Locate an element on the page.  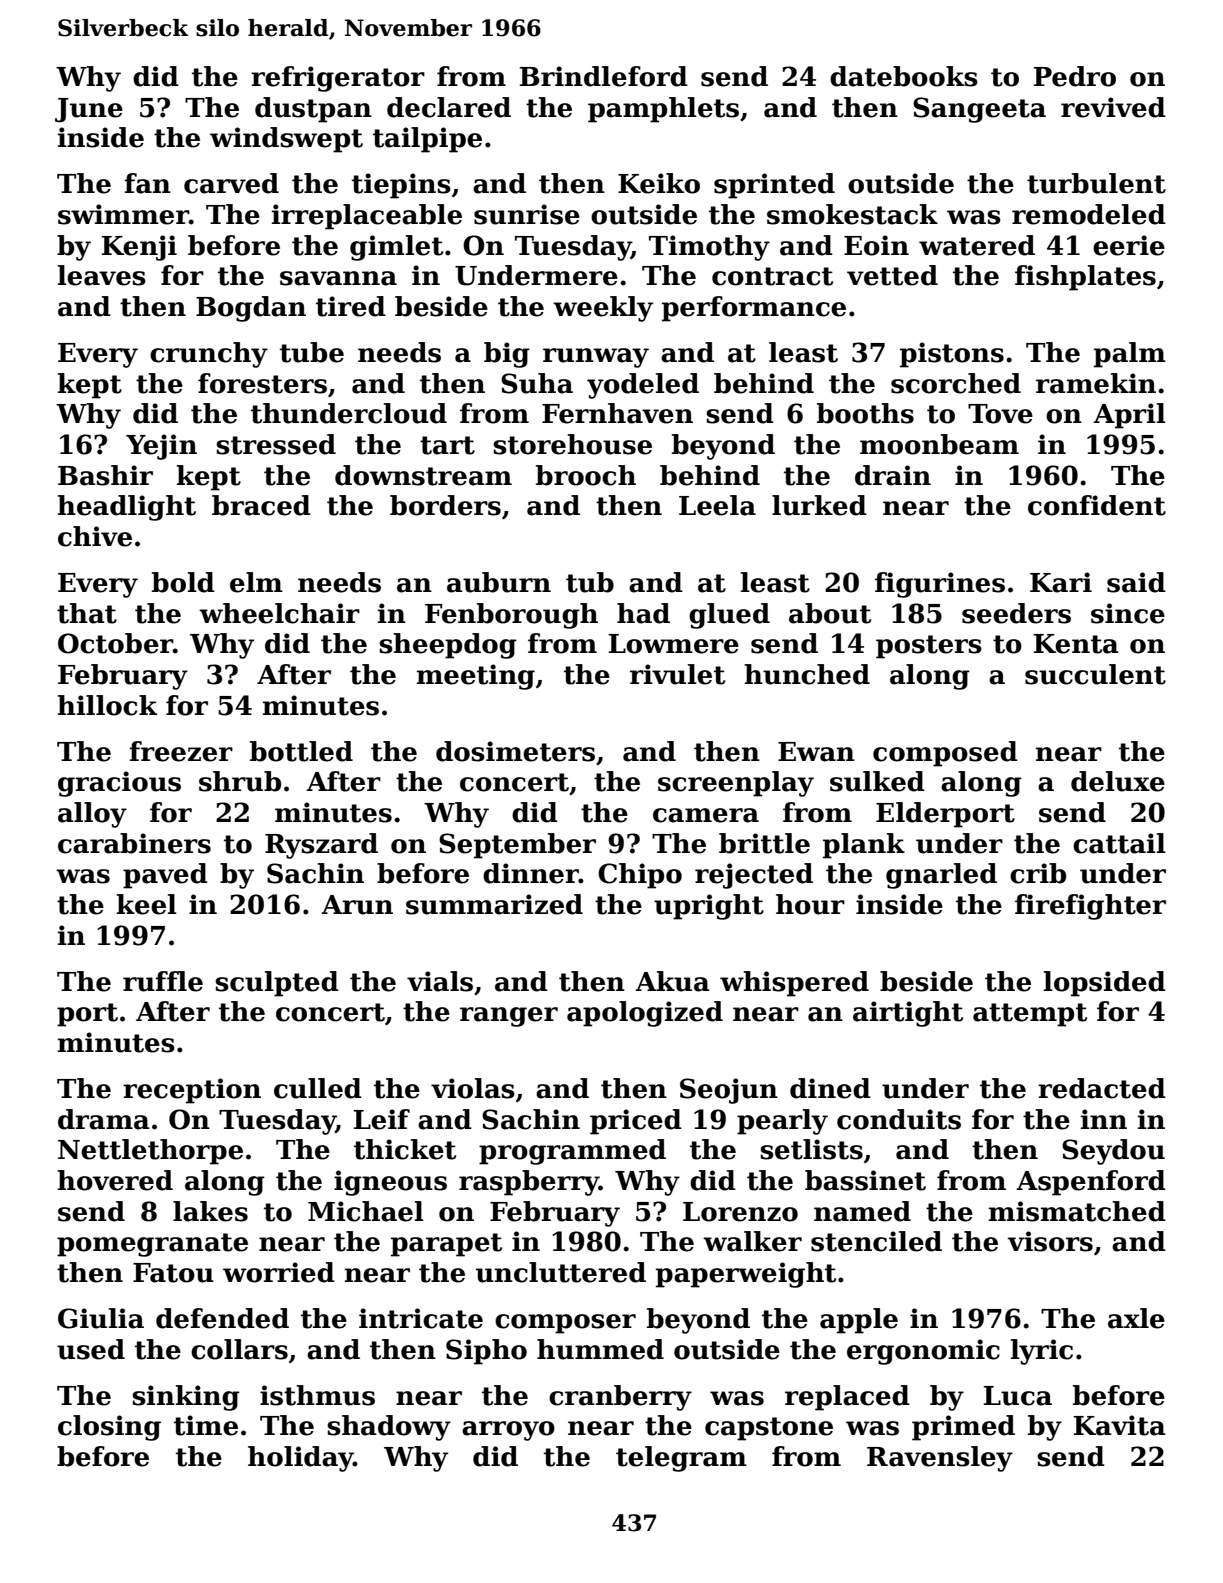
keel is located at coordinates (147, 904).
